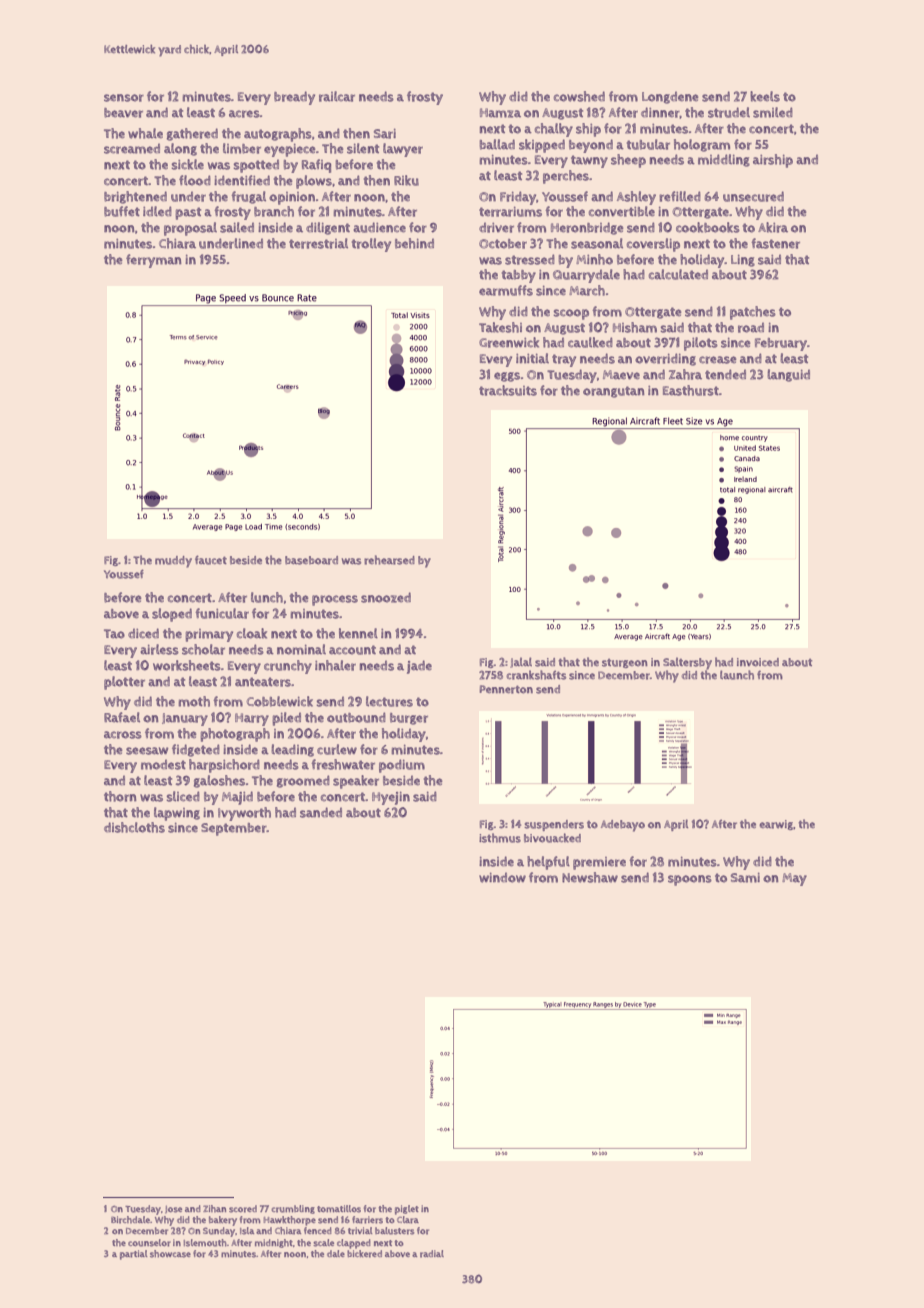 The image size is (924, 1308). Describe the element at coordinates (134, 827) in the document. I see `dishcloths` at that location.
